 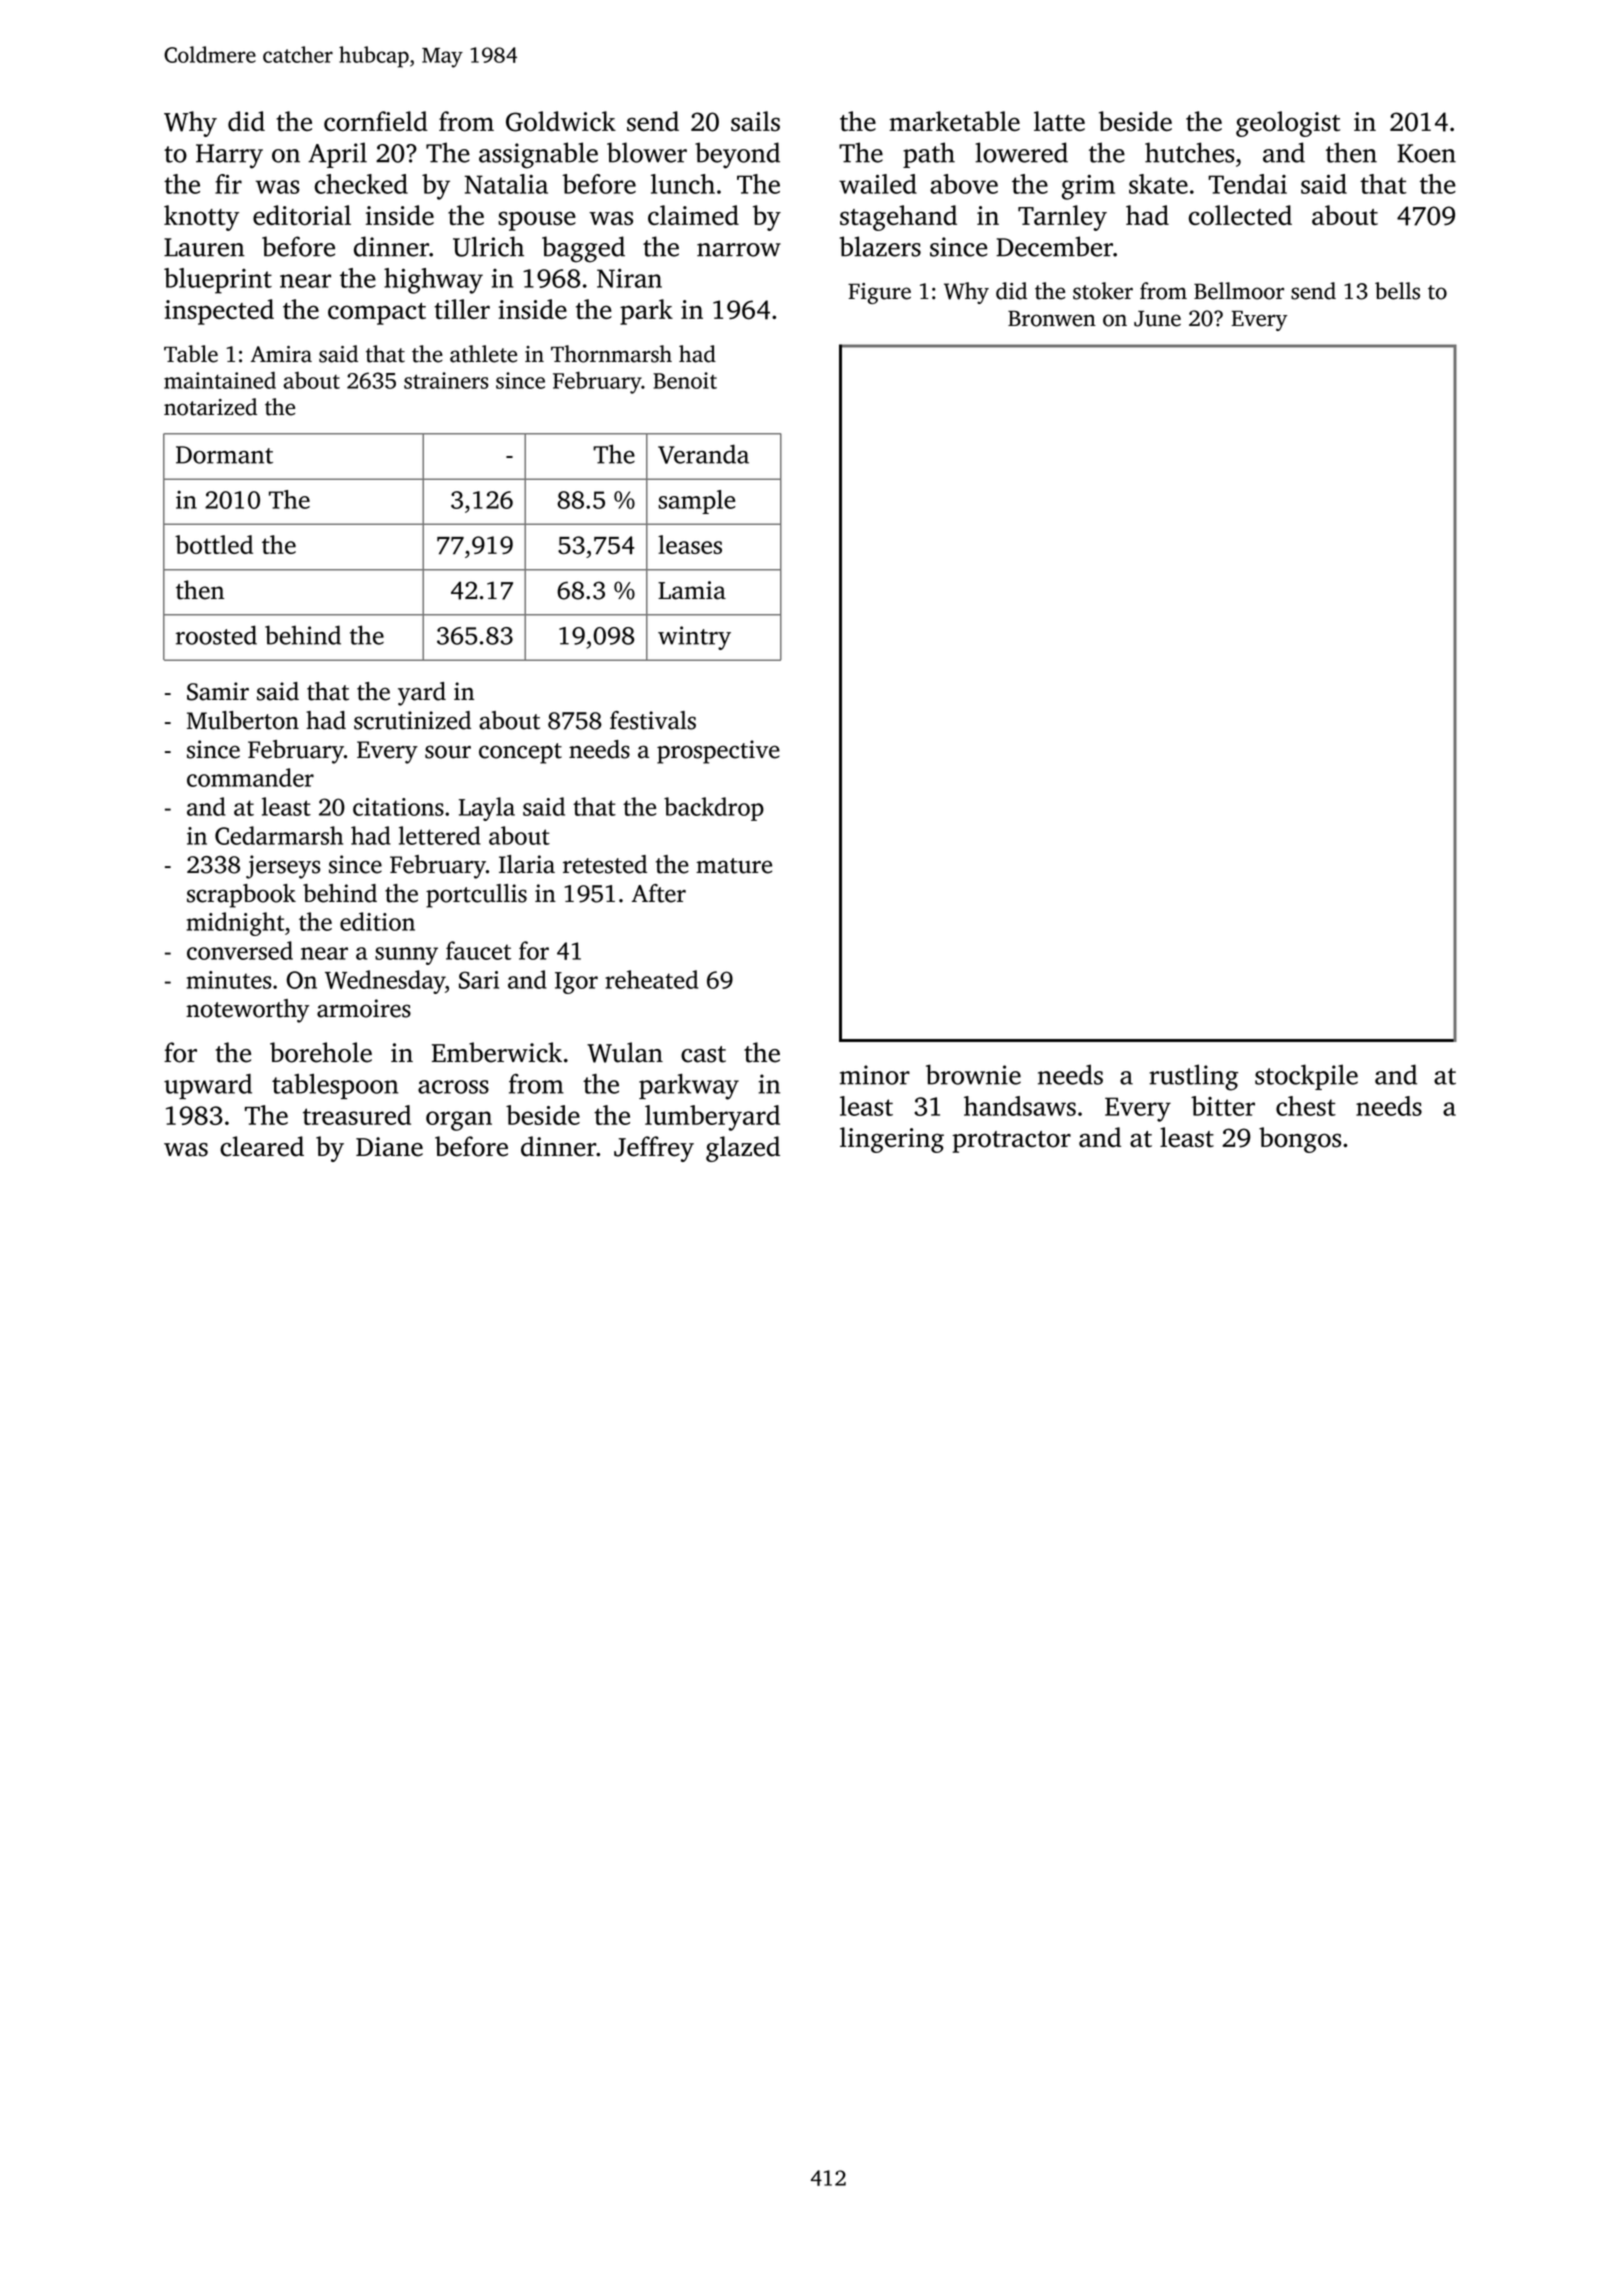 What do you see at coordinates (321, 1052) in the screenshot?
I see `borehole` at bounding box center [321, 1052].
